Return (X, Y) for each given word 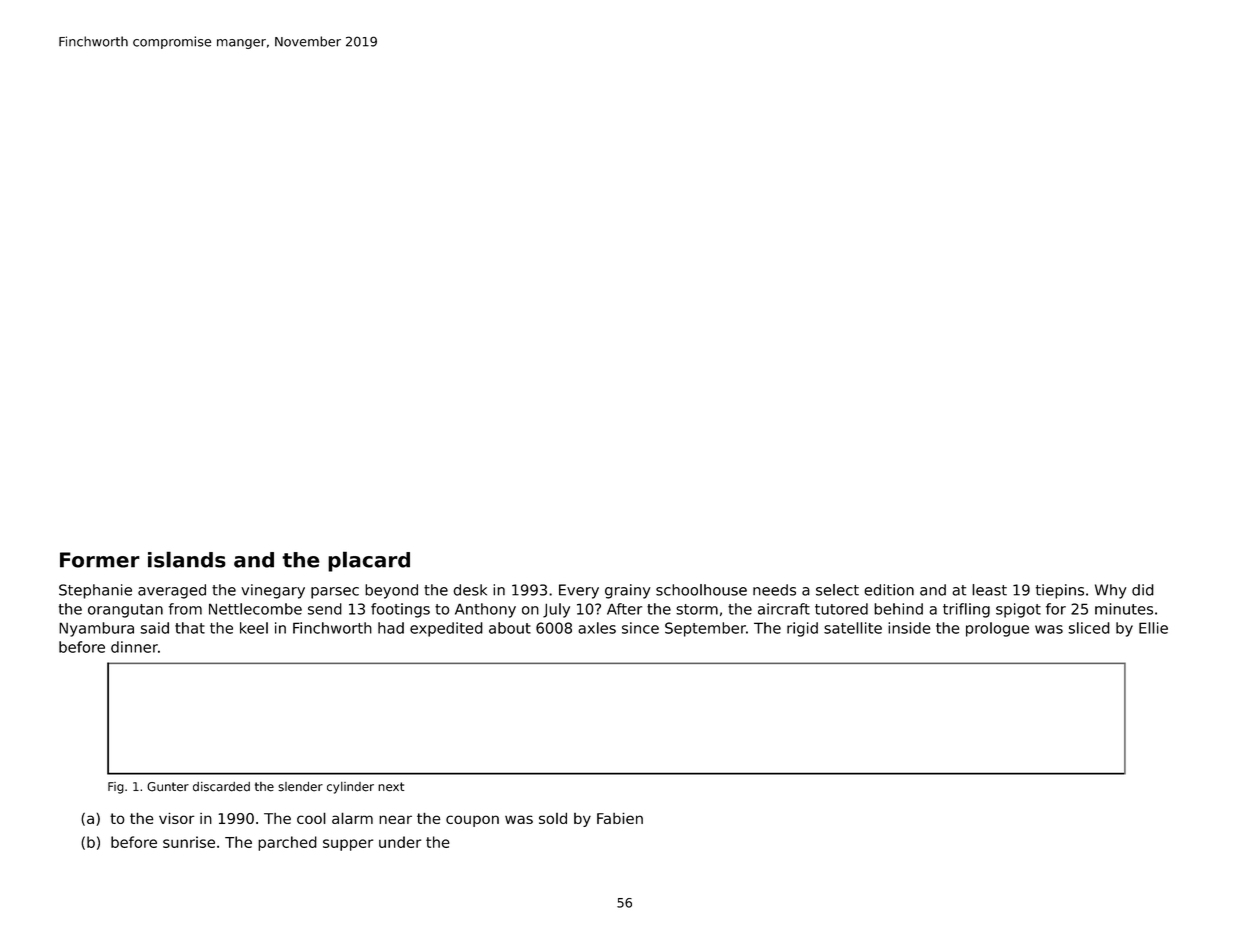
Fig (116, 788)
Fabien (620, 818)
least (989, 590)
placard (369, 561)
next (391, 787)
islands (187, 559)
